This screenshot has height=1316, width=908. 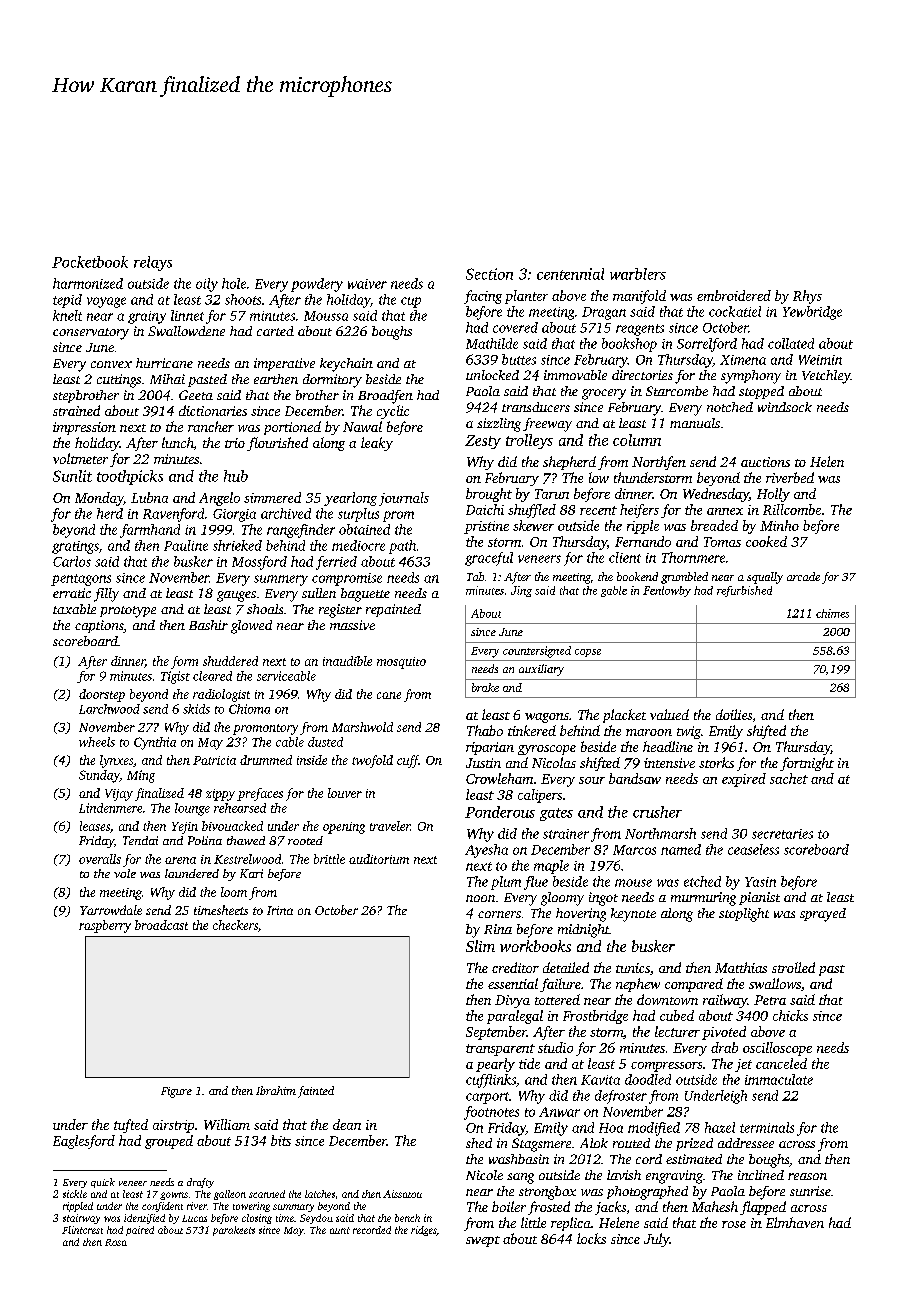 I want to click on relays, so click(x=153, y=263).
